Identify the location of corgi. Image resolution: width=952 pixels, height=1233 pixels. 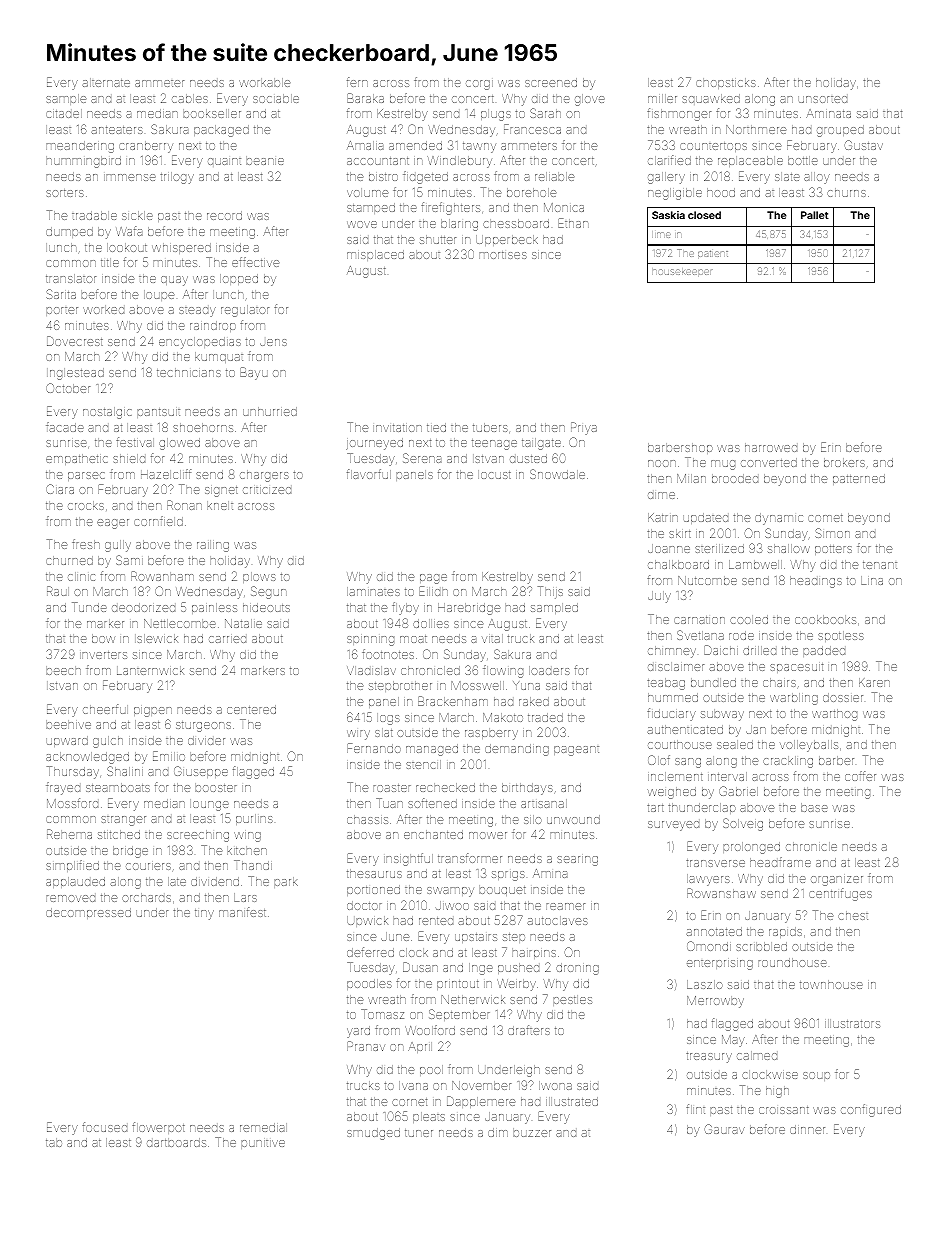
(479, 85).
